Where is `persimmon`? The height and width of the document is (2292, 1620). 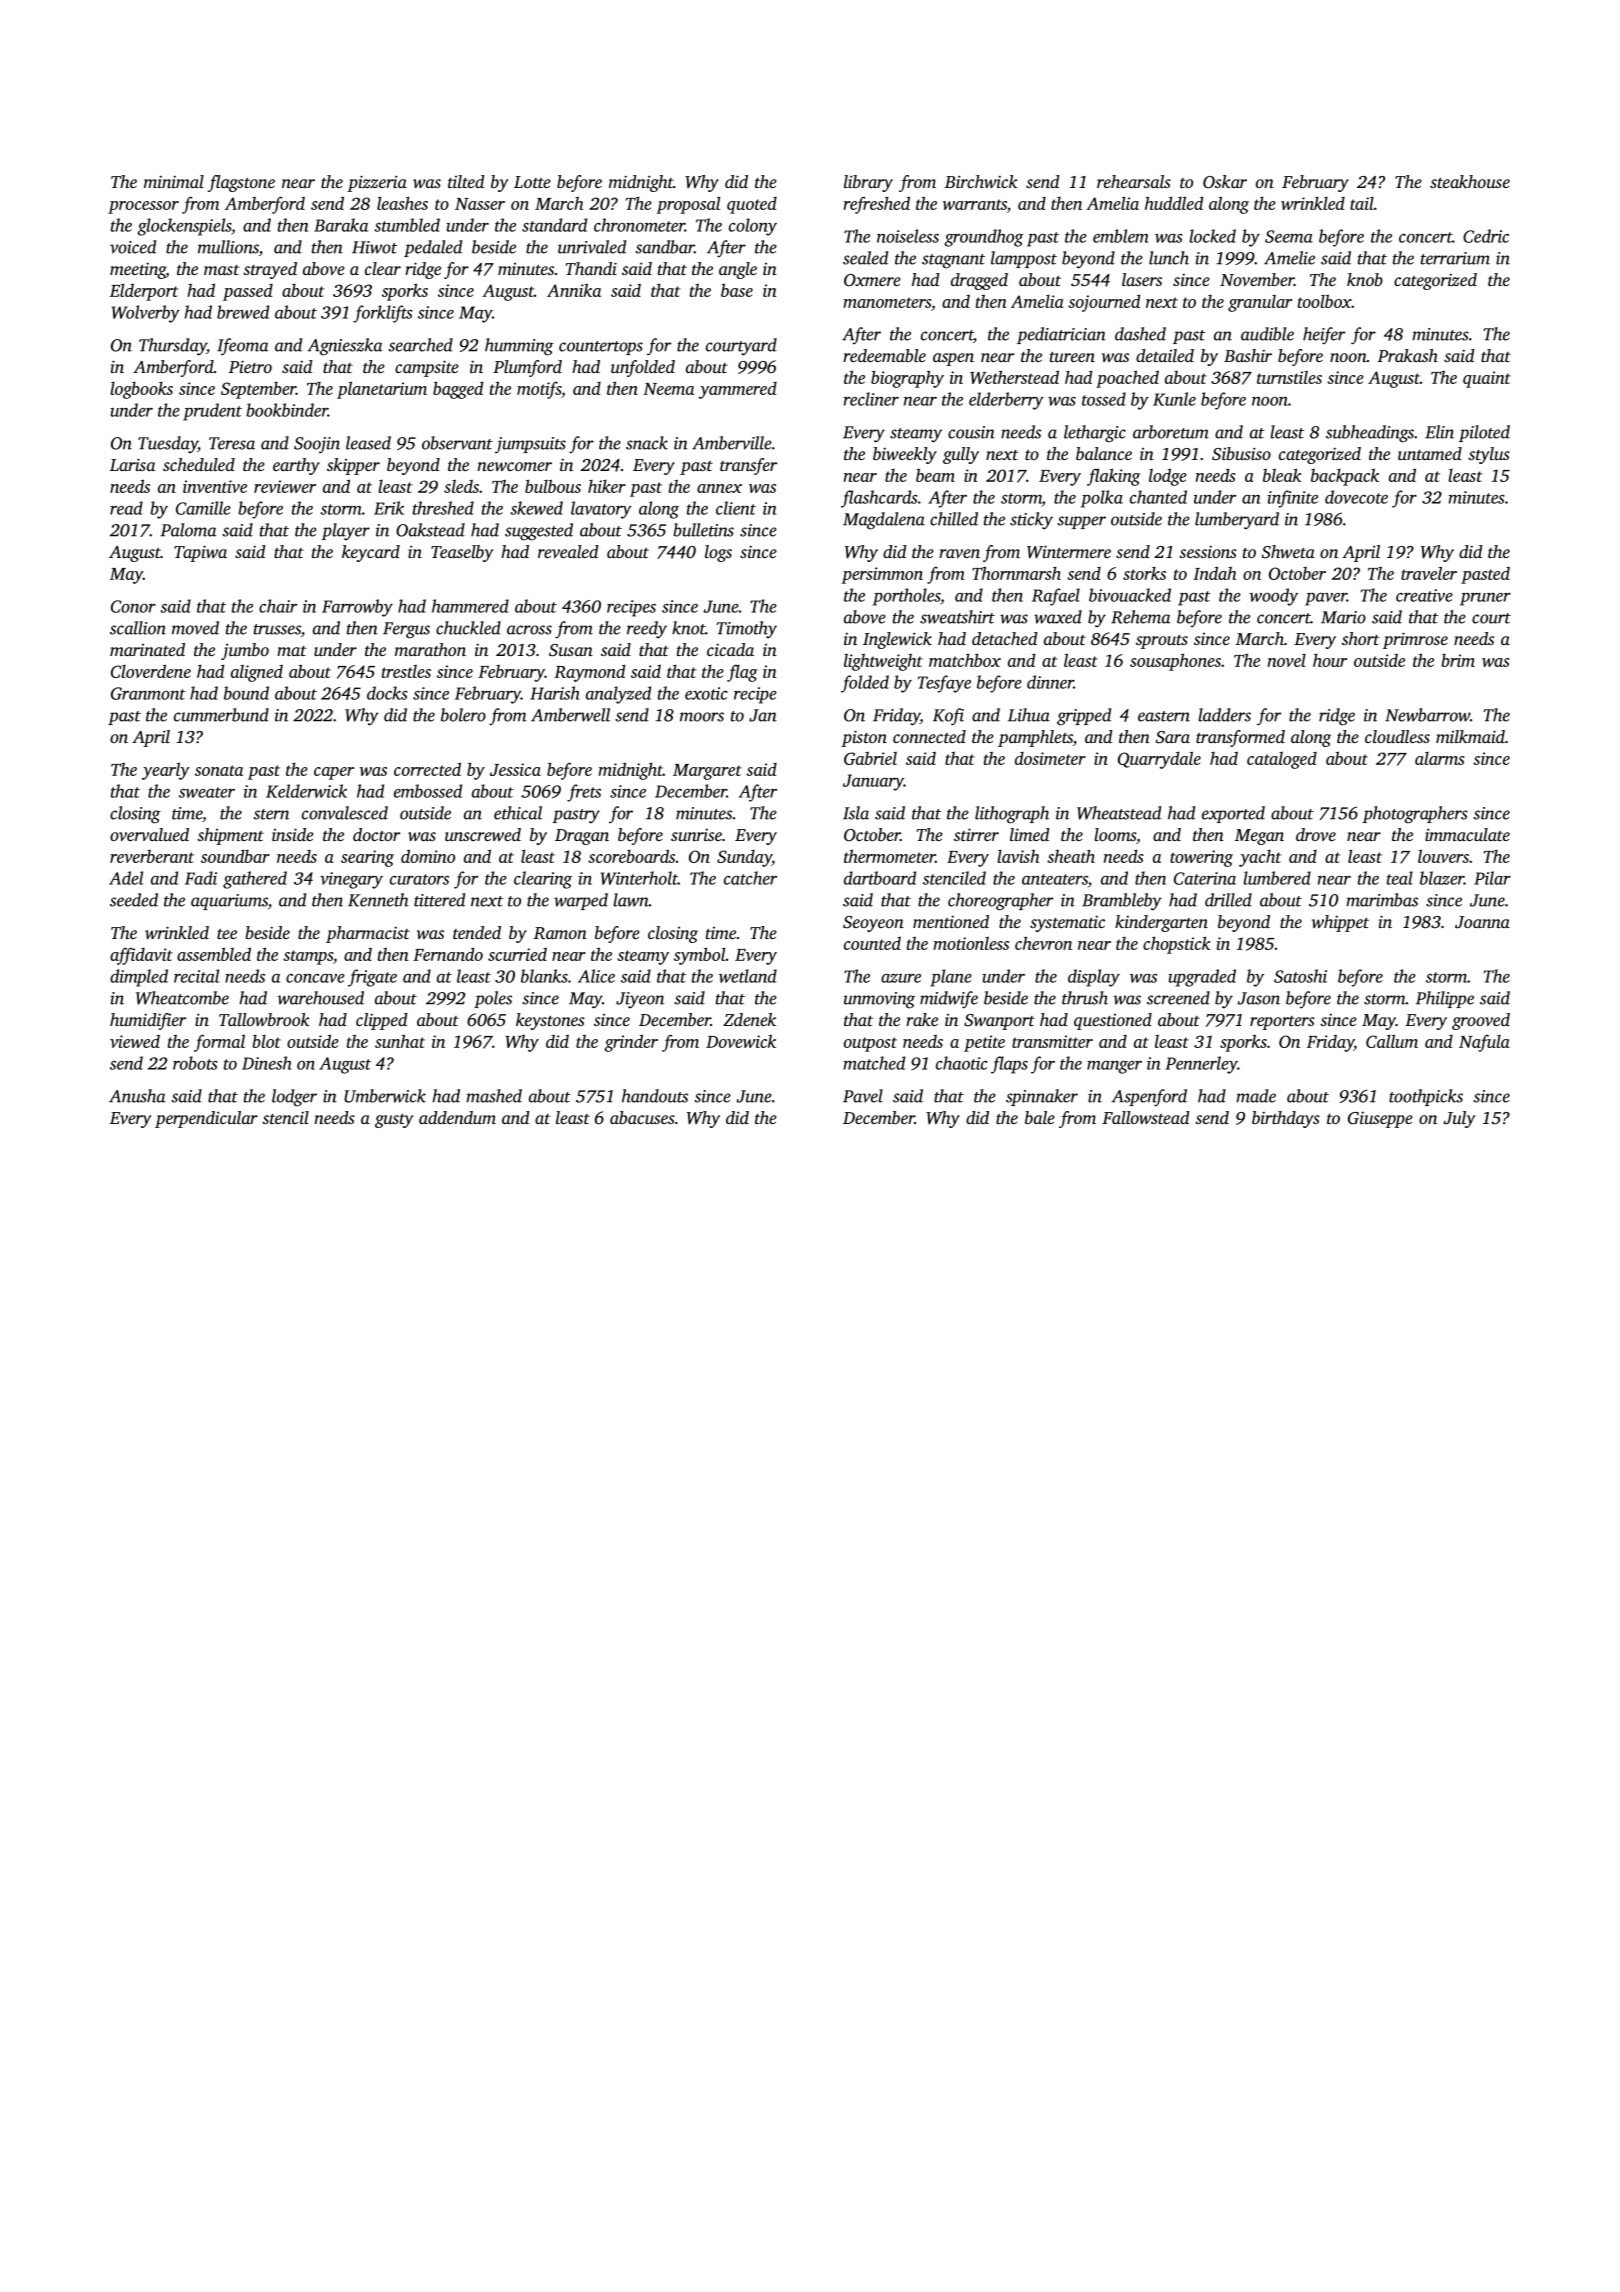
persimmon is located at coordinates (882, 575).
